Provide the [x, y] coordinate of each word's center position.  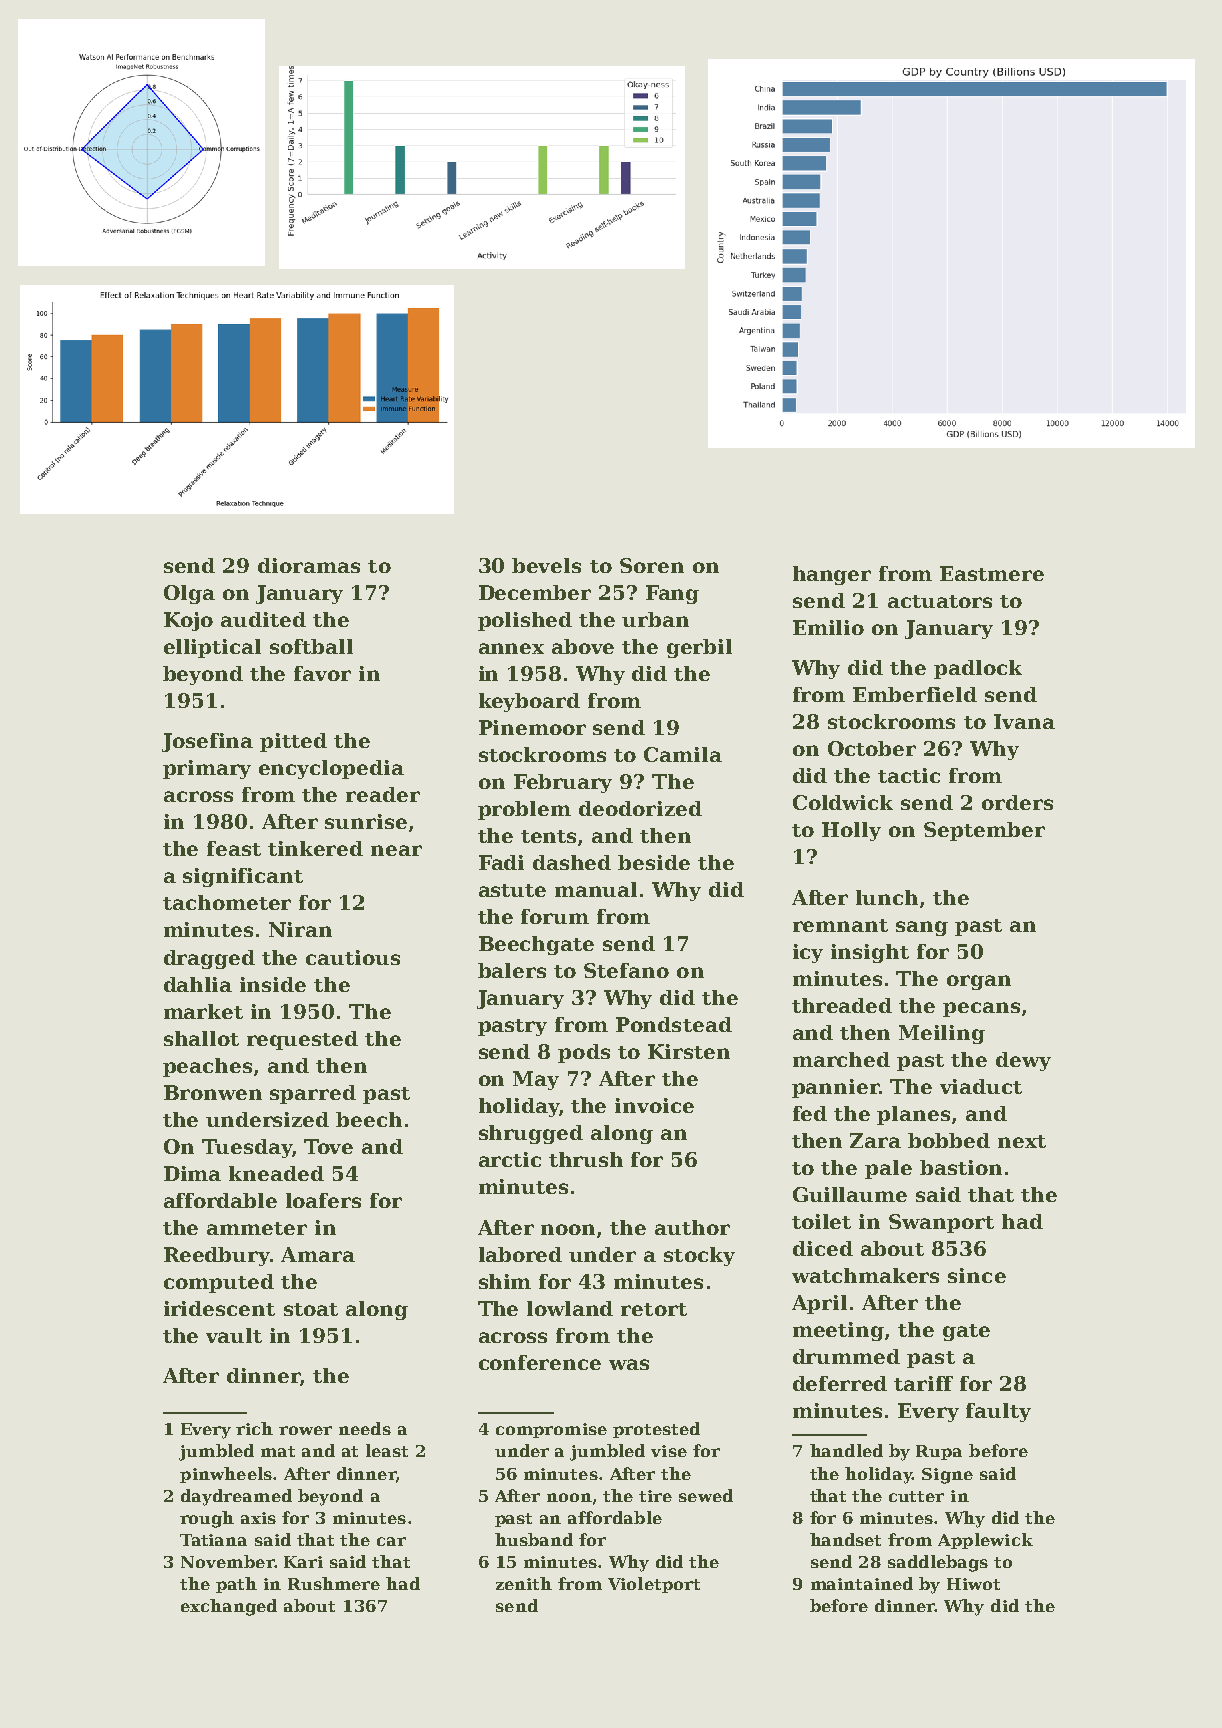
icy [808, 953]
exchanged [229, 1607]
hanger [832, 575]
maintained [862, 1583]
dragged [209, 959]
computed [219, 1283]
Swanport [941, 1223]
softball [311, 646]
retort [654, 1309]
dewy [1023, 1061]
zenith [524, 1583]
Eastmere [992, 573]
